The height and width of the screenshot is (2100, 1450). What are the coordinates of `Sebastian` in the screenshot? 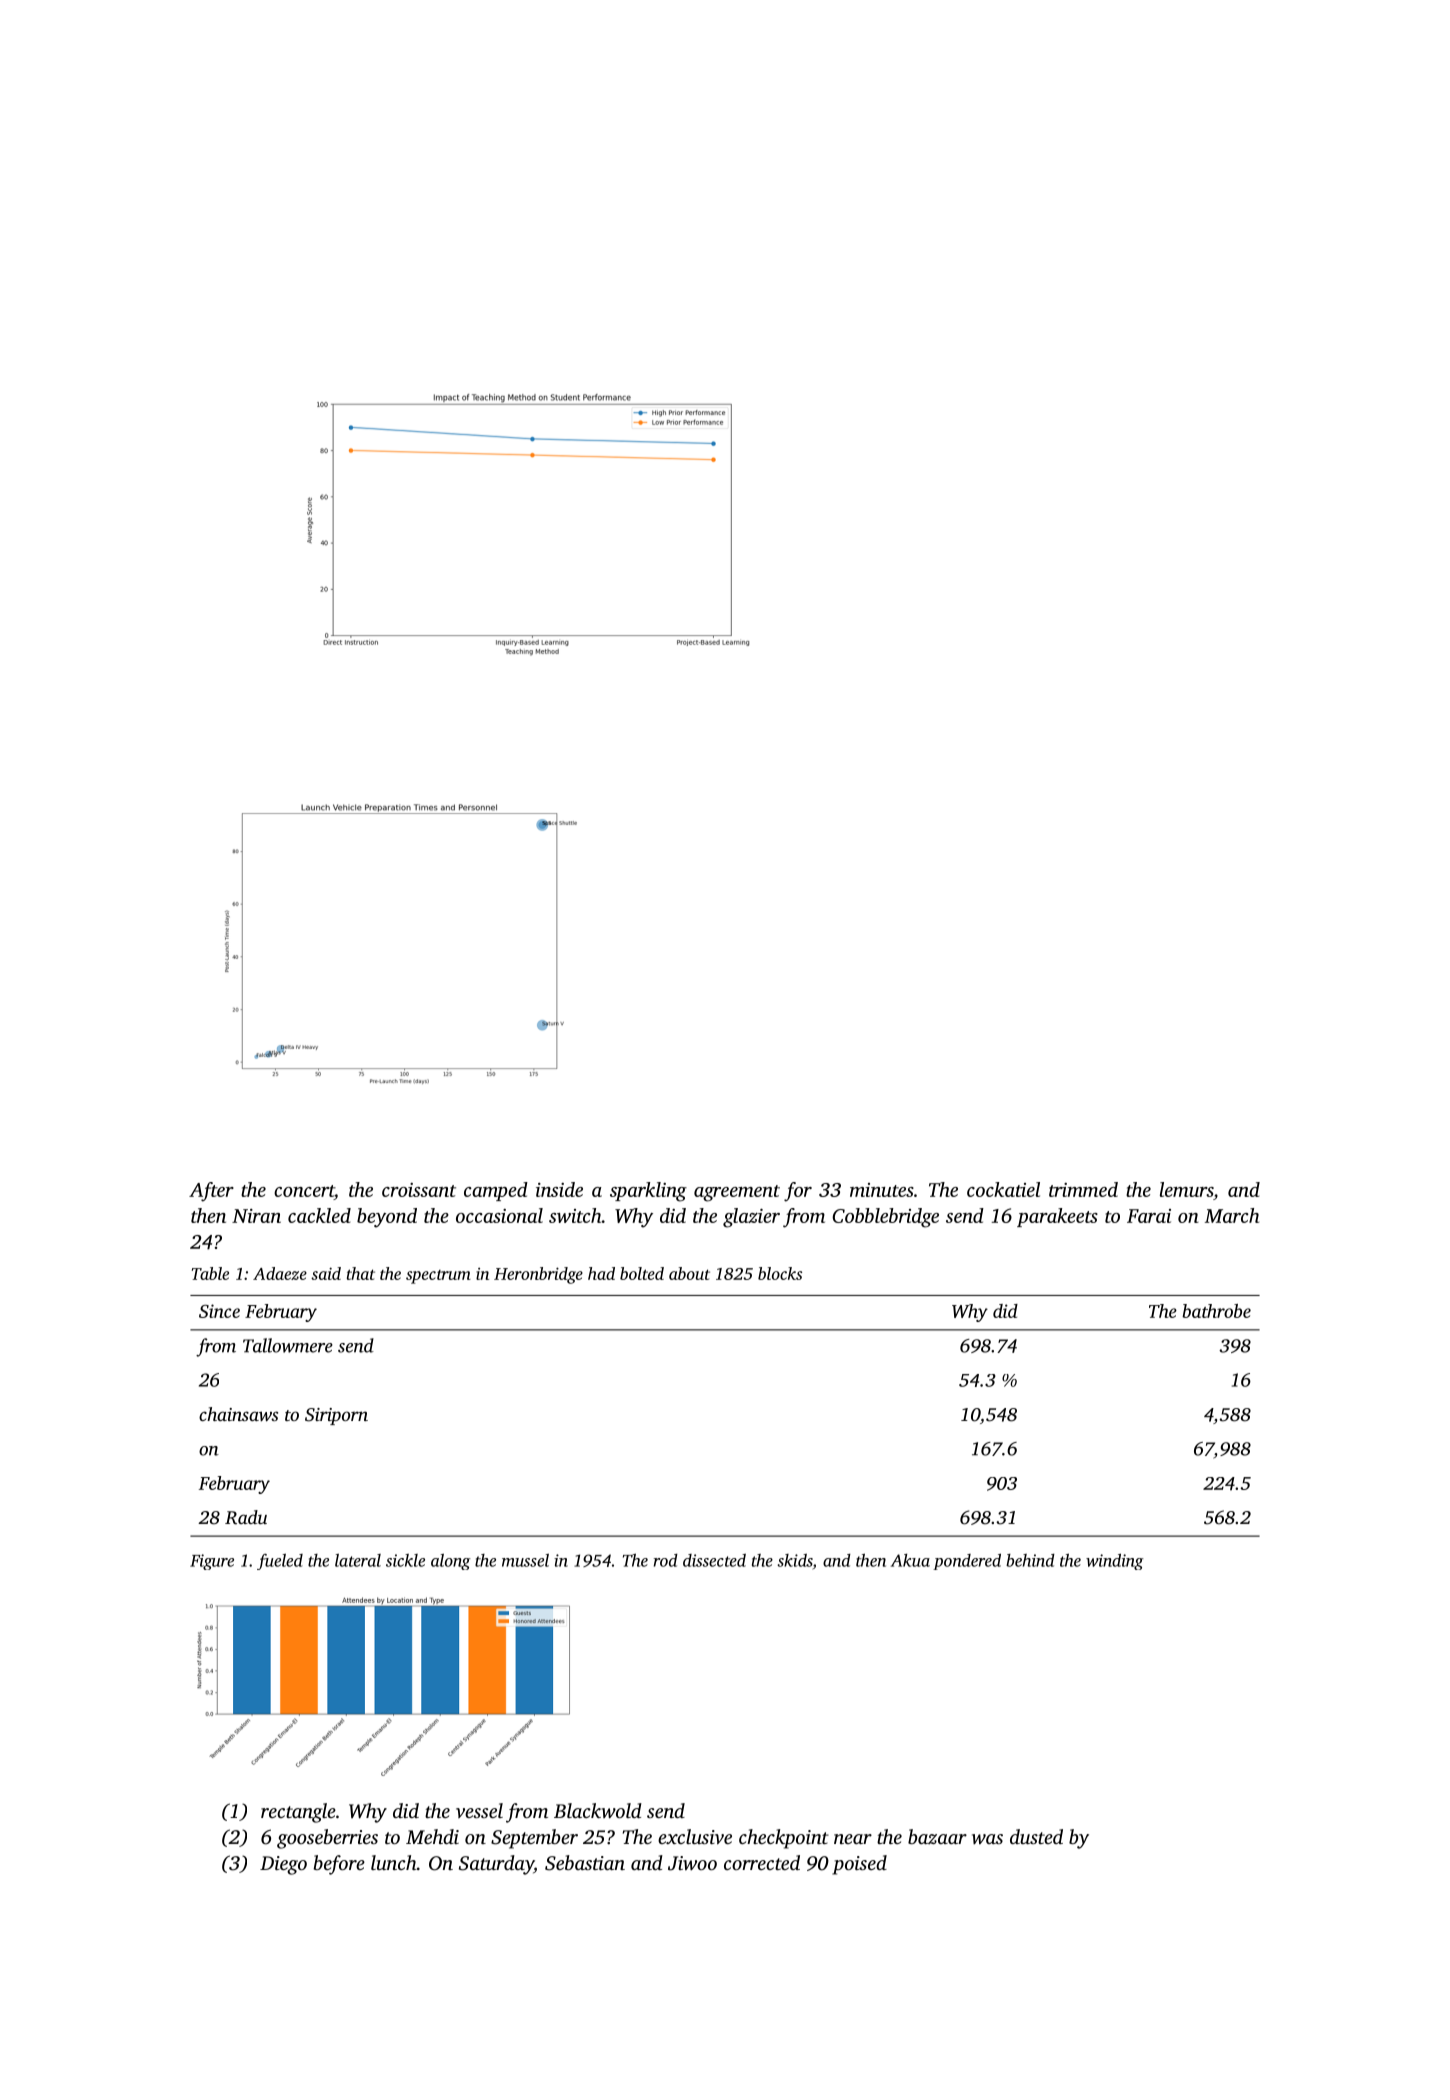 It's located at (585, 1863).
